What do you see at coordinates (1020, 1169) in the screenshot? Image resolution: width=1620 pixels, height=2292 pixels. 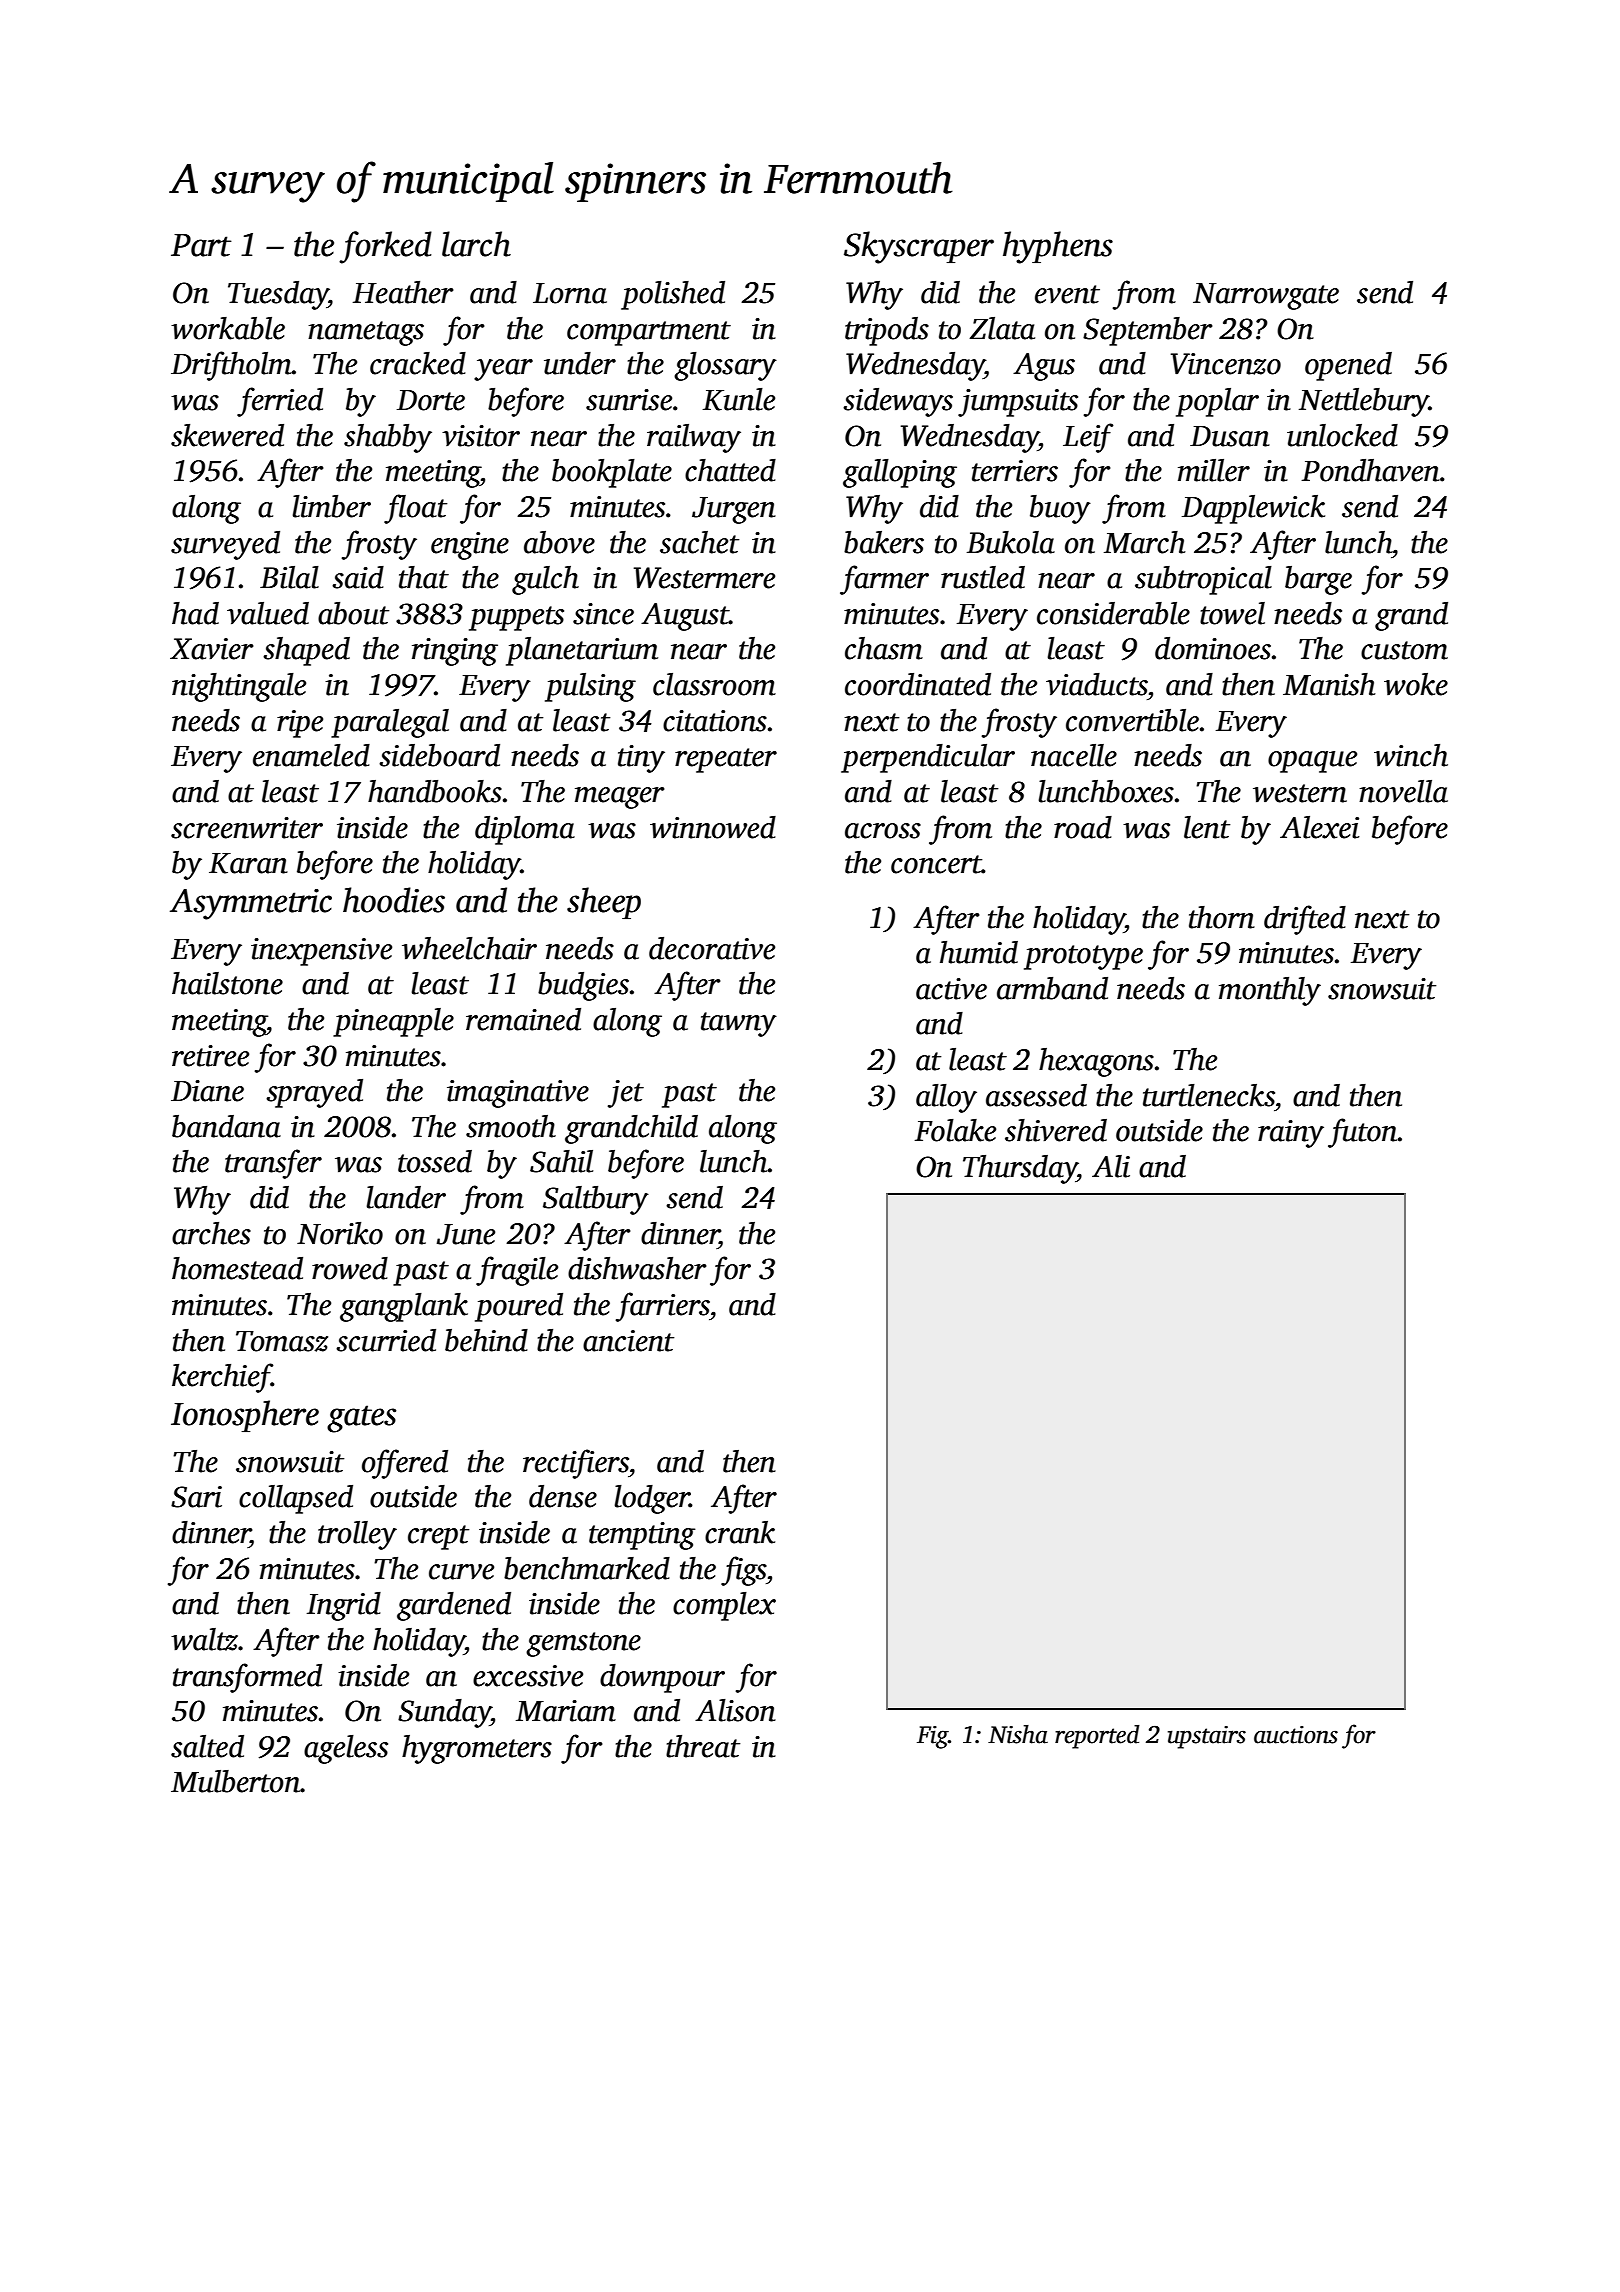 I see `Thursday` at bounding box center [1020, 1169].
